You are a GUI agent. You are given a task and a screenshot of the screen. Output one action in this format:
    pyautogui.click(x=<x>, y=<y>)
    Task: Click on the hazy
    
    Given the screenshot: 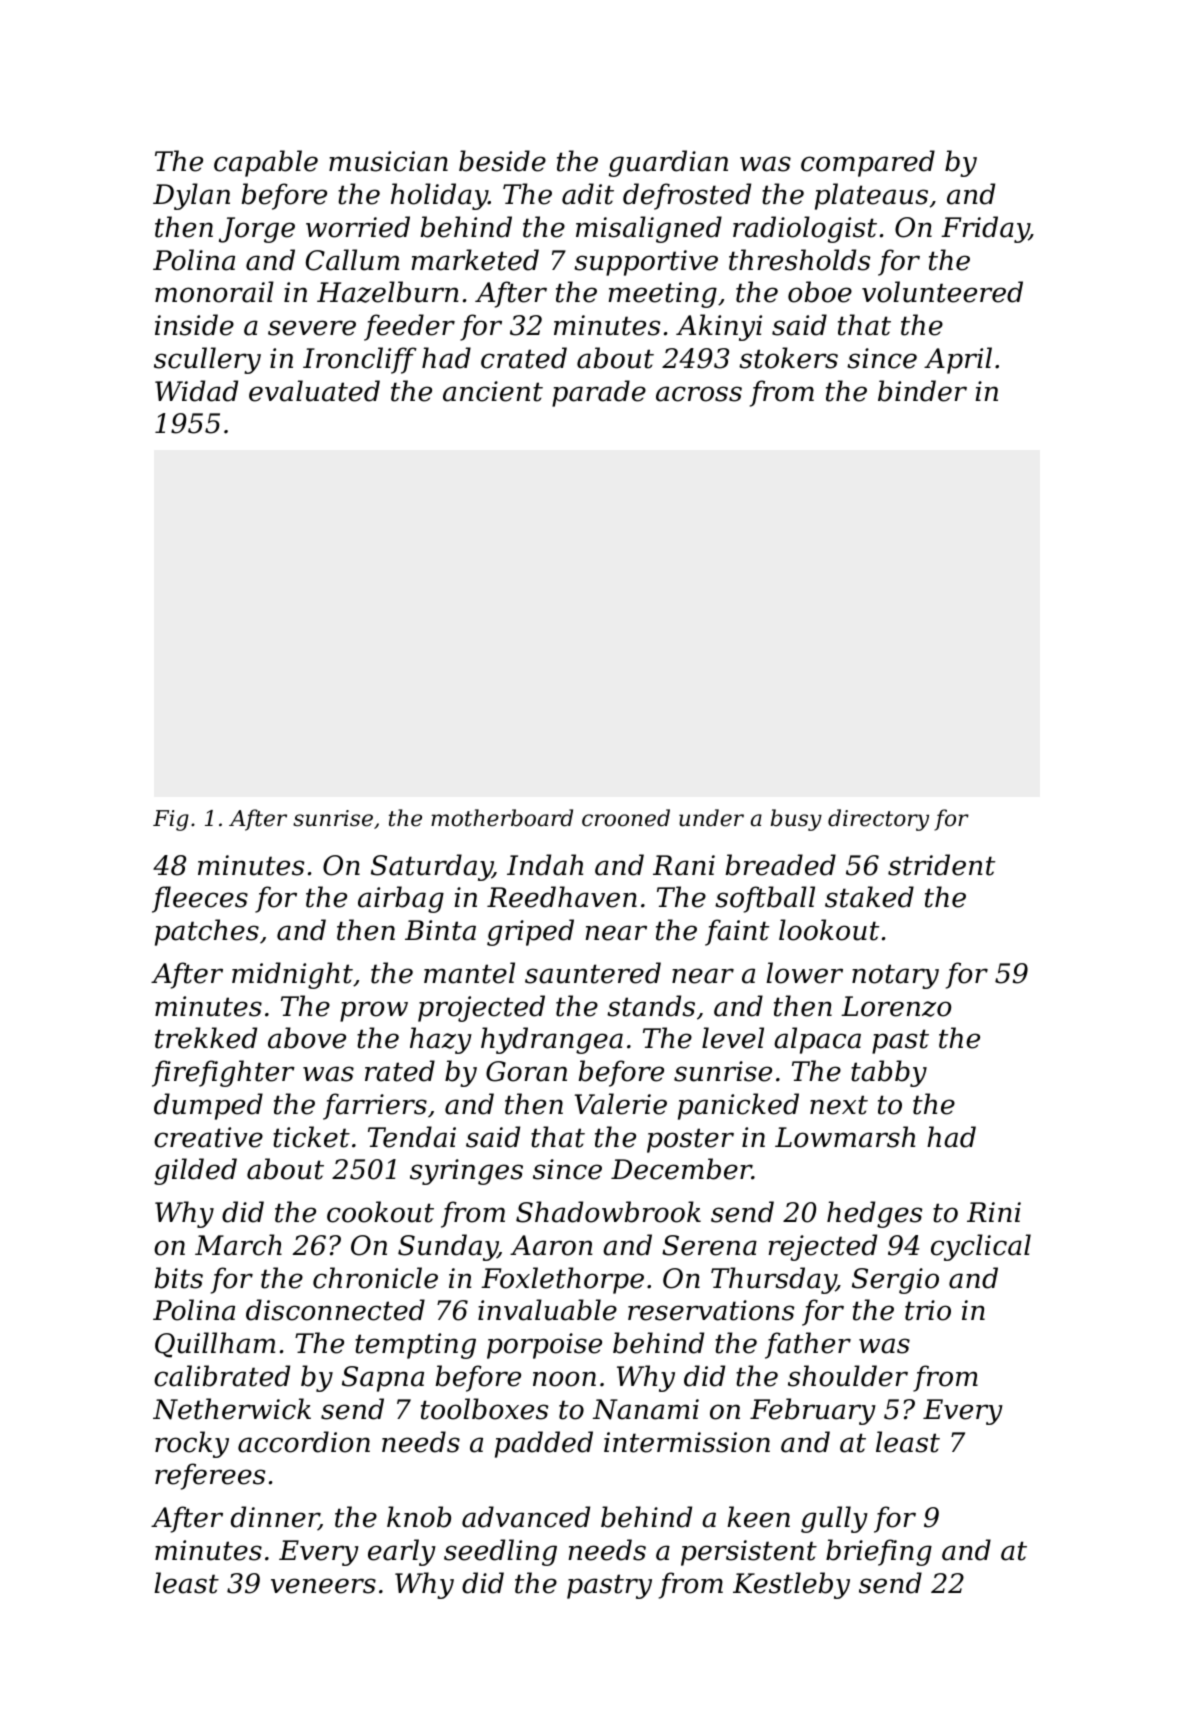 What is the action you would take?
    pyautogui.click(x=441, y=1040)
